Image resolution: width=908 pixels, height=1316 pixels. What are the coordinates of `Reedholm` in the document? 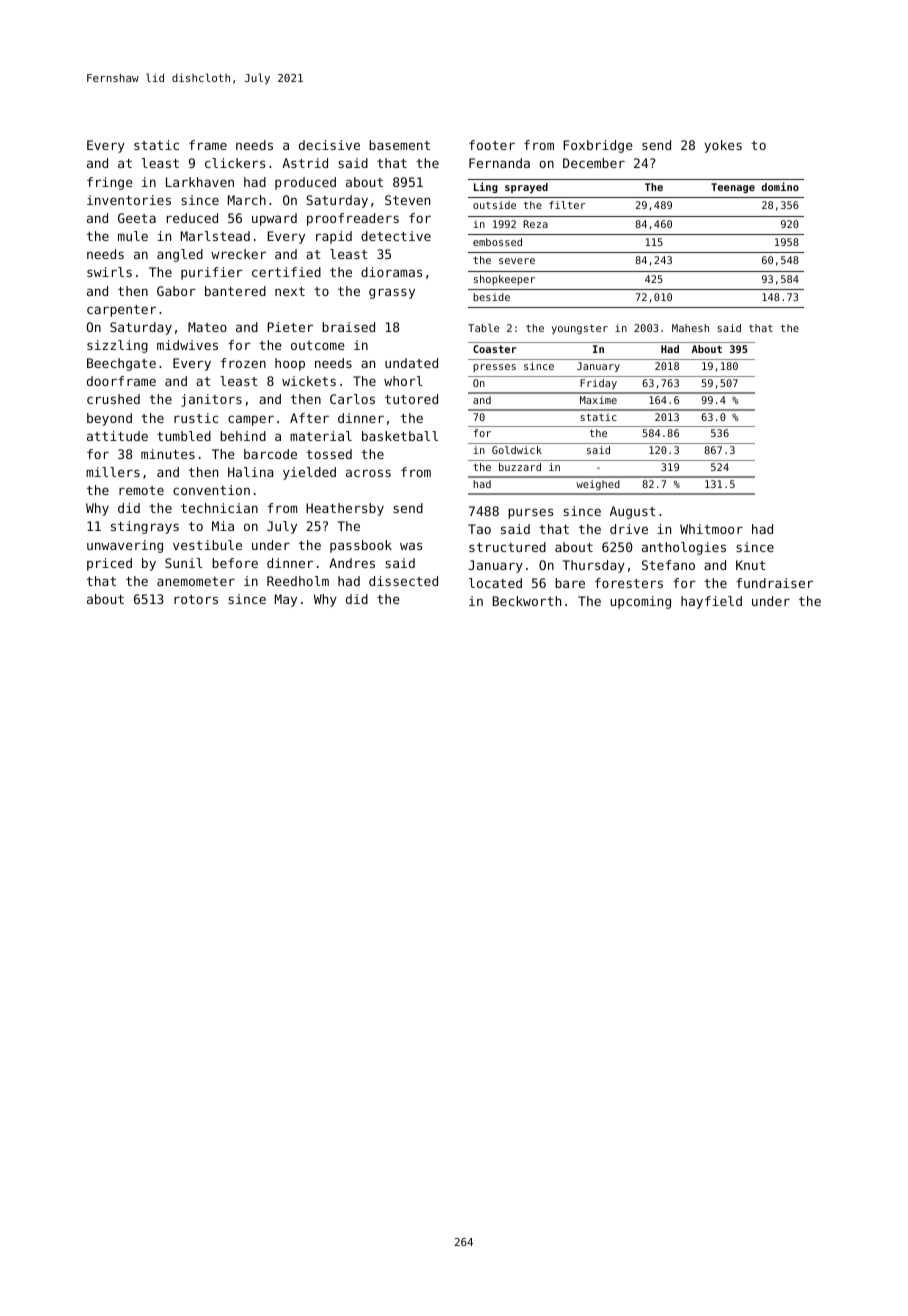 It's located at (298, 581).
